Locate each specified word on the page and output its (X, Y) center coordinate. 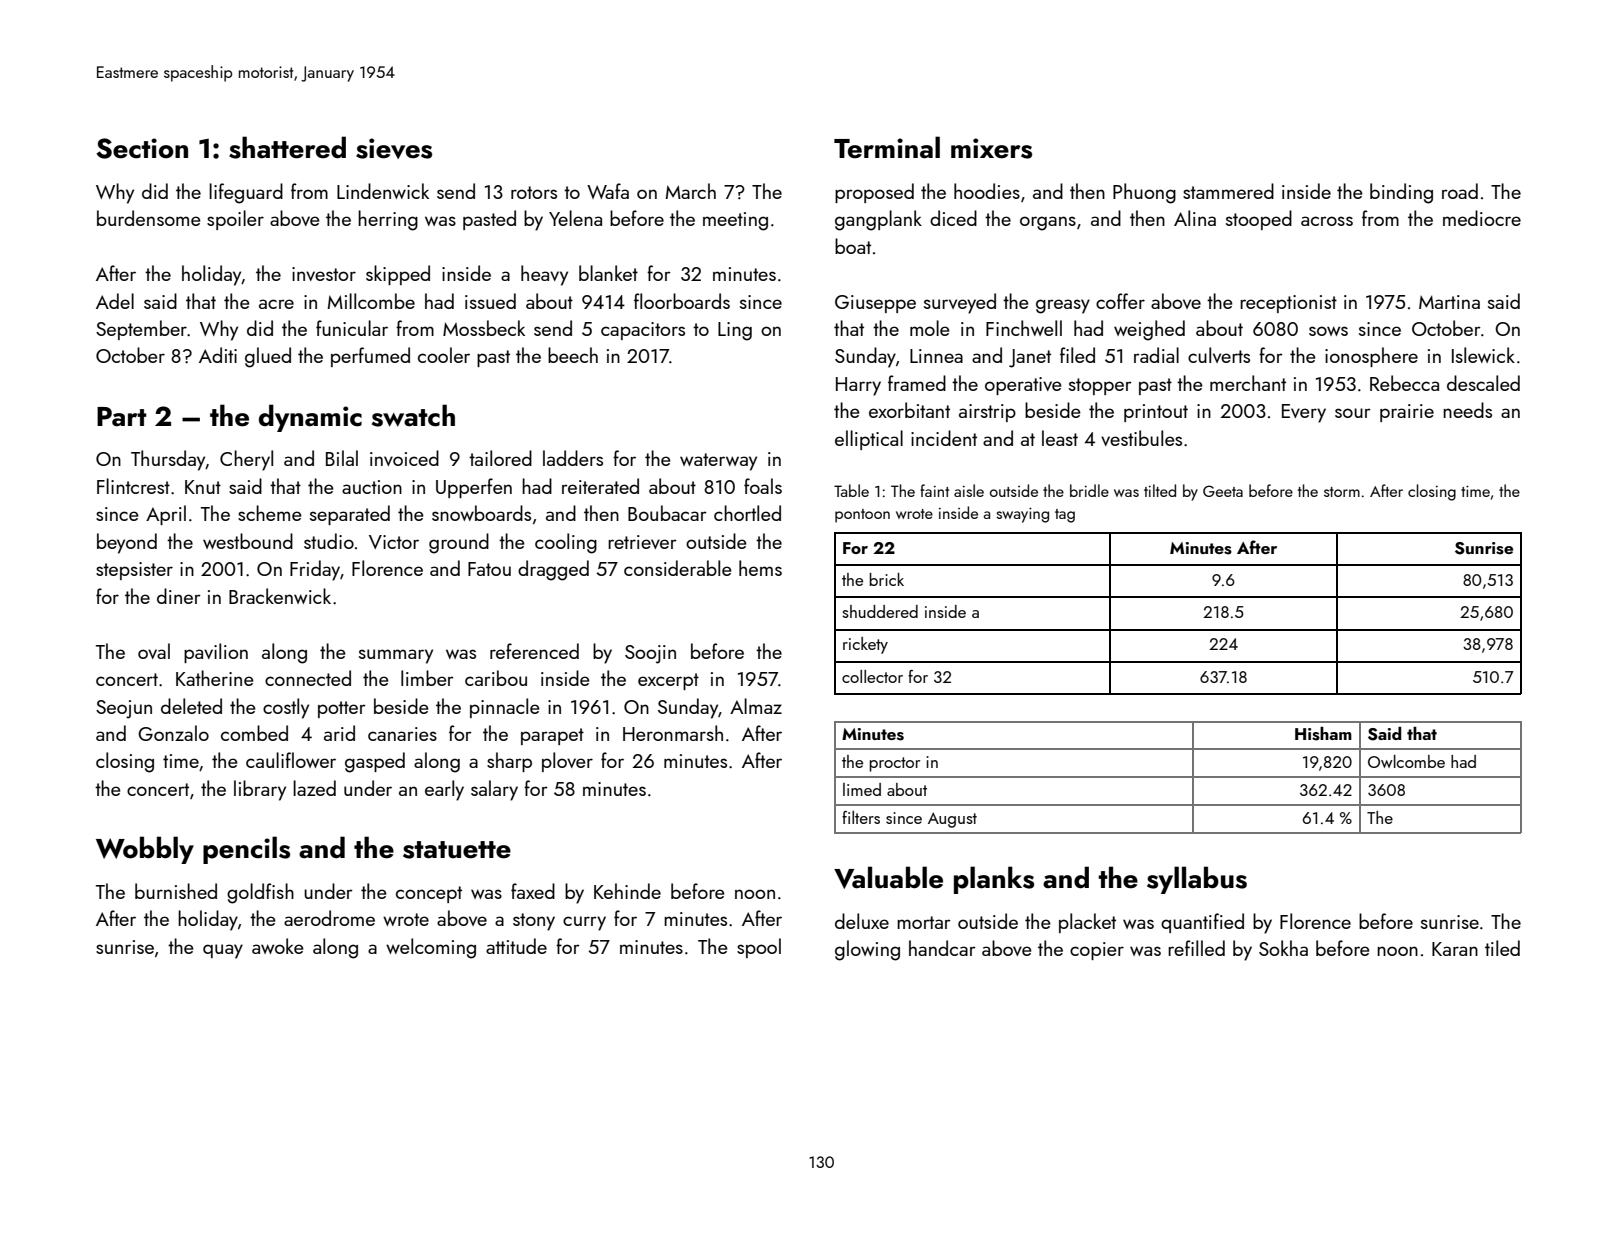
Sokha (1283, 948)
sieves (394, 148)
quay (223, 951)
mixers (991, 148)
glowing (867, 950)
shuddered (880, 611)
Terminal (887, 147)
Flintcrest (133, 486)
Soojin (650, 654)
